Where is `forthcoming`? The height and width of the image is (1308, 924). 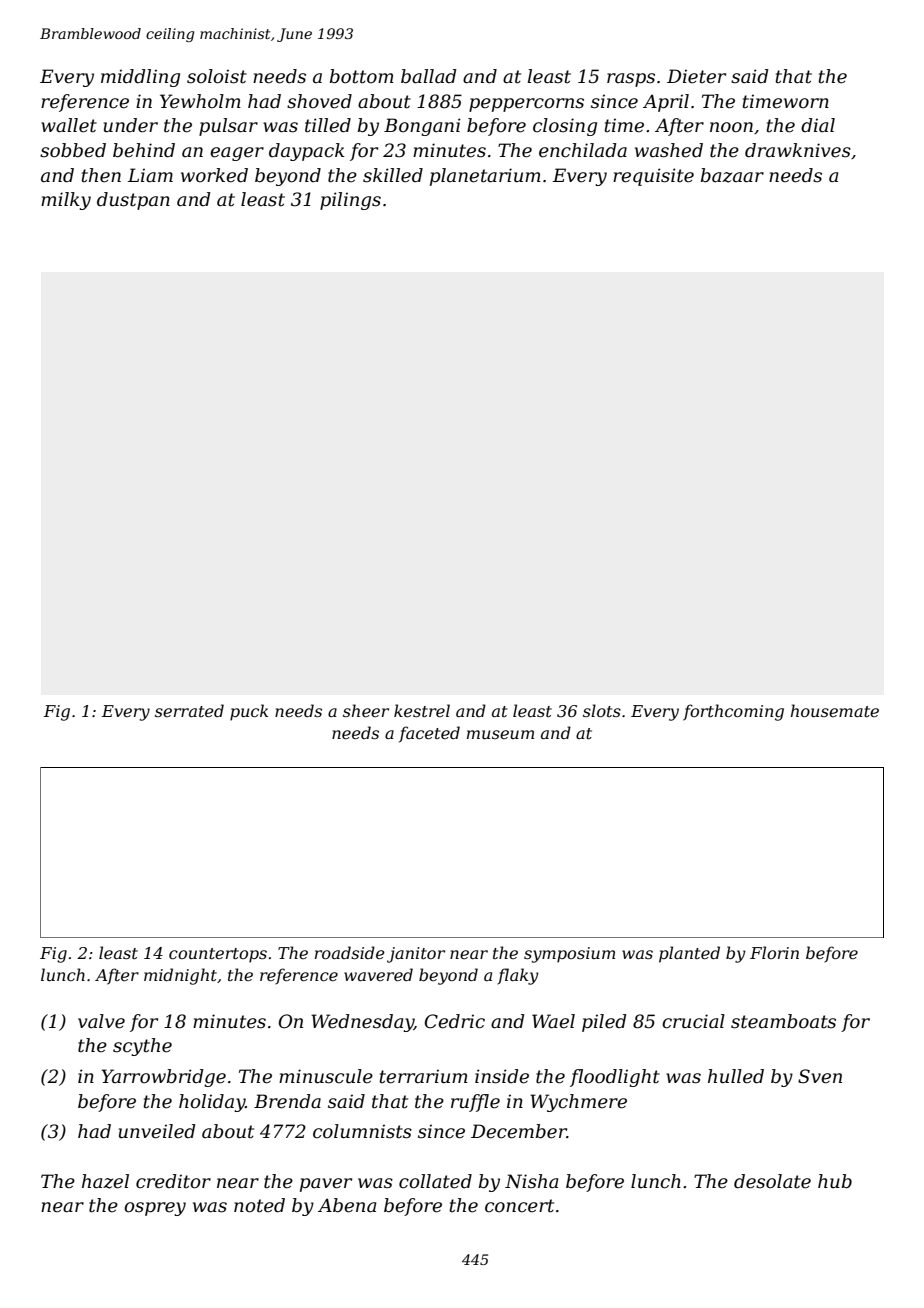 forthcoming is located at coordinates (733, 712).
